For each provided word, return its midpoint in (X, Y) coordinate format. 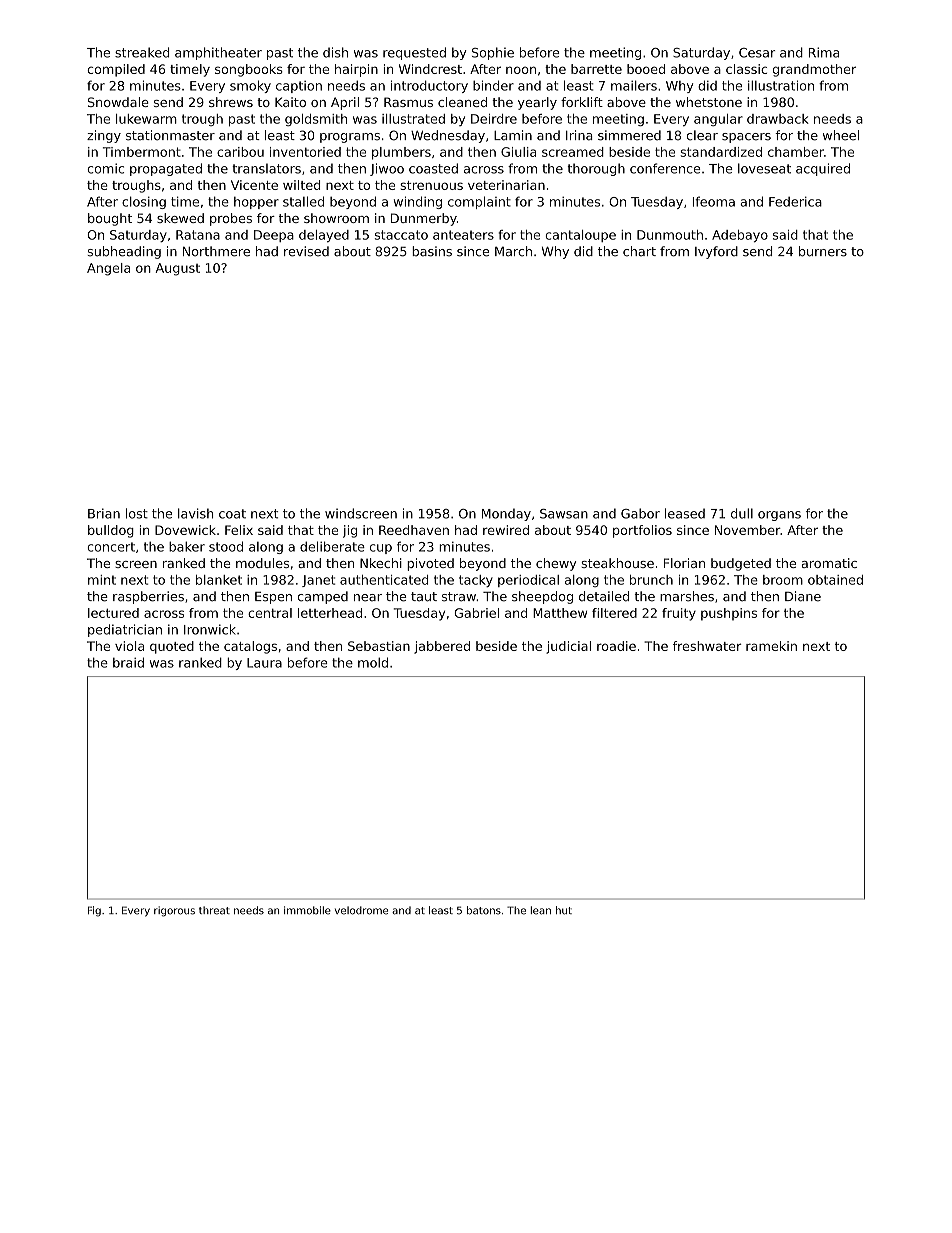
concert (111, 547)
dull (742, 513)
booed (646, 69)
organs (779, 516)
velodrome (361, 910)
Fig (94, 911)
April (345, 103)
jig (350, 531)
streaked (142, 52)
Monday (506, 514)
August (178, 269)
